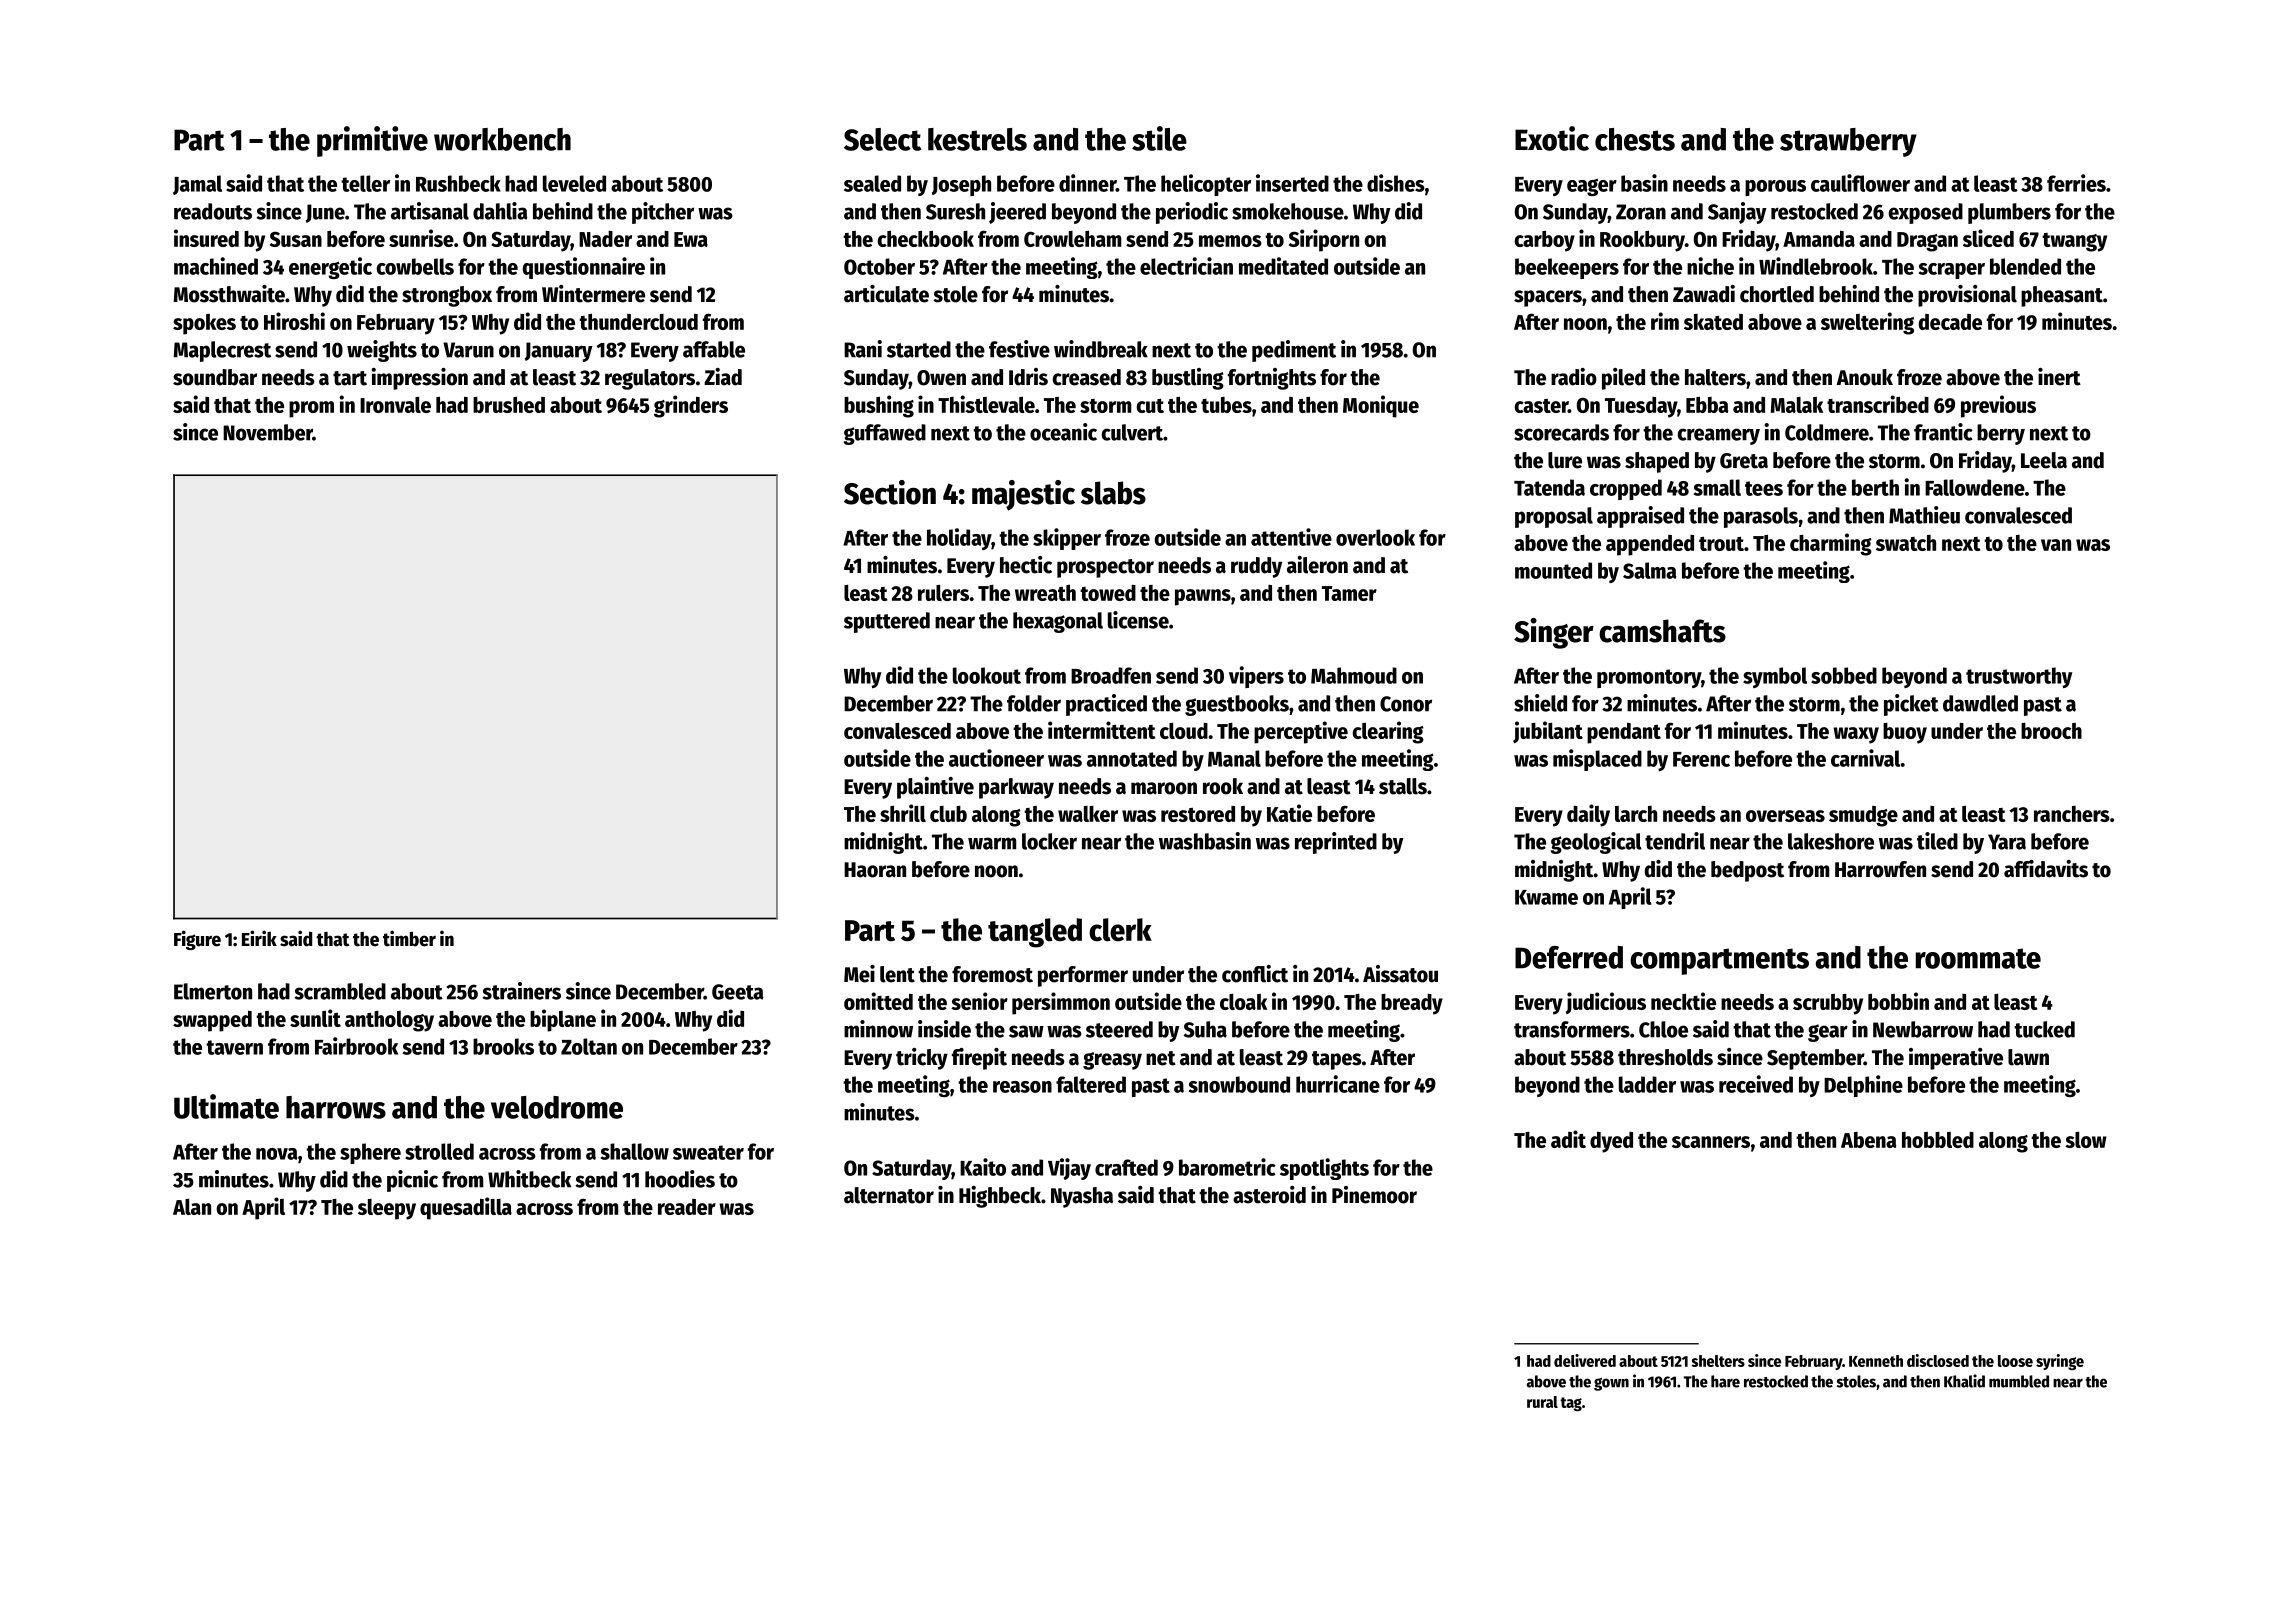 Image resolution: width=2292 pixels, height=1620 pixels. What do you see at coordinates (687, 1207) in the page?
I see `reader` at bounding box center [687, 1207].
